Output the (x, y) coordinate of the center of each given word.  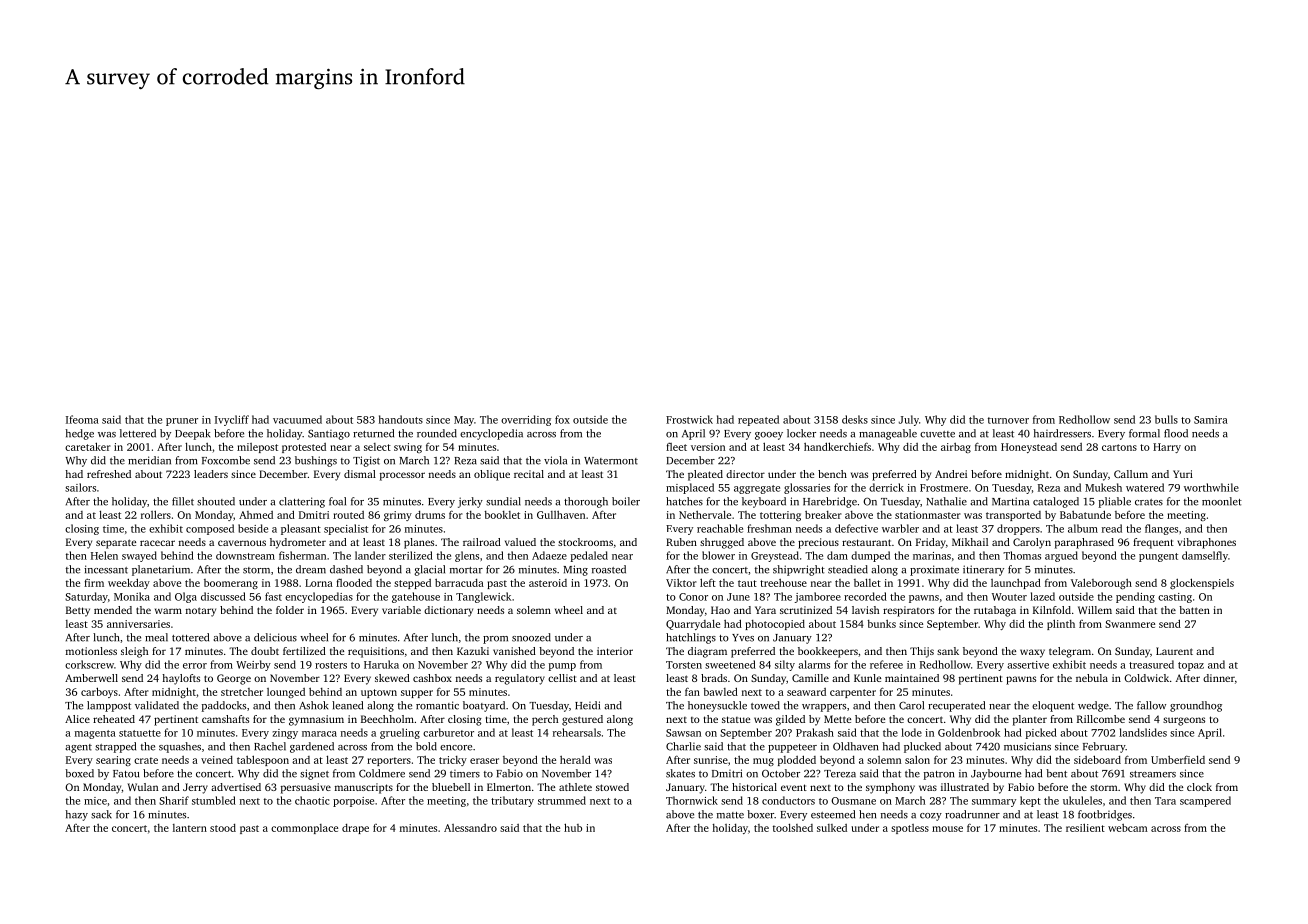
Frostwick (689, 419)
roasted (609, 569)
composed (210, 529)
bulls (1166, 419)
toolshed (793, 827)
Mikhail (970, 542)
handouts (401, 419)
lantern (190, 828)
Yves (743, 638)
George (234, 679)
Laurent (1174, 651)
